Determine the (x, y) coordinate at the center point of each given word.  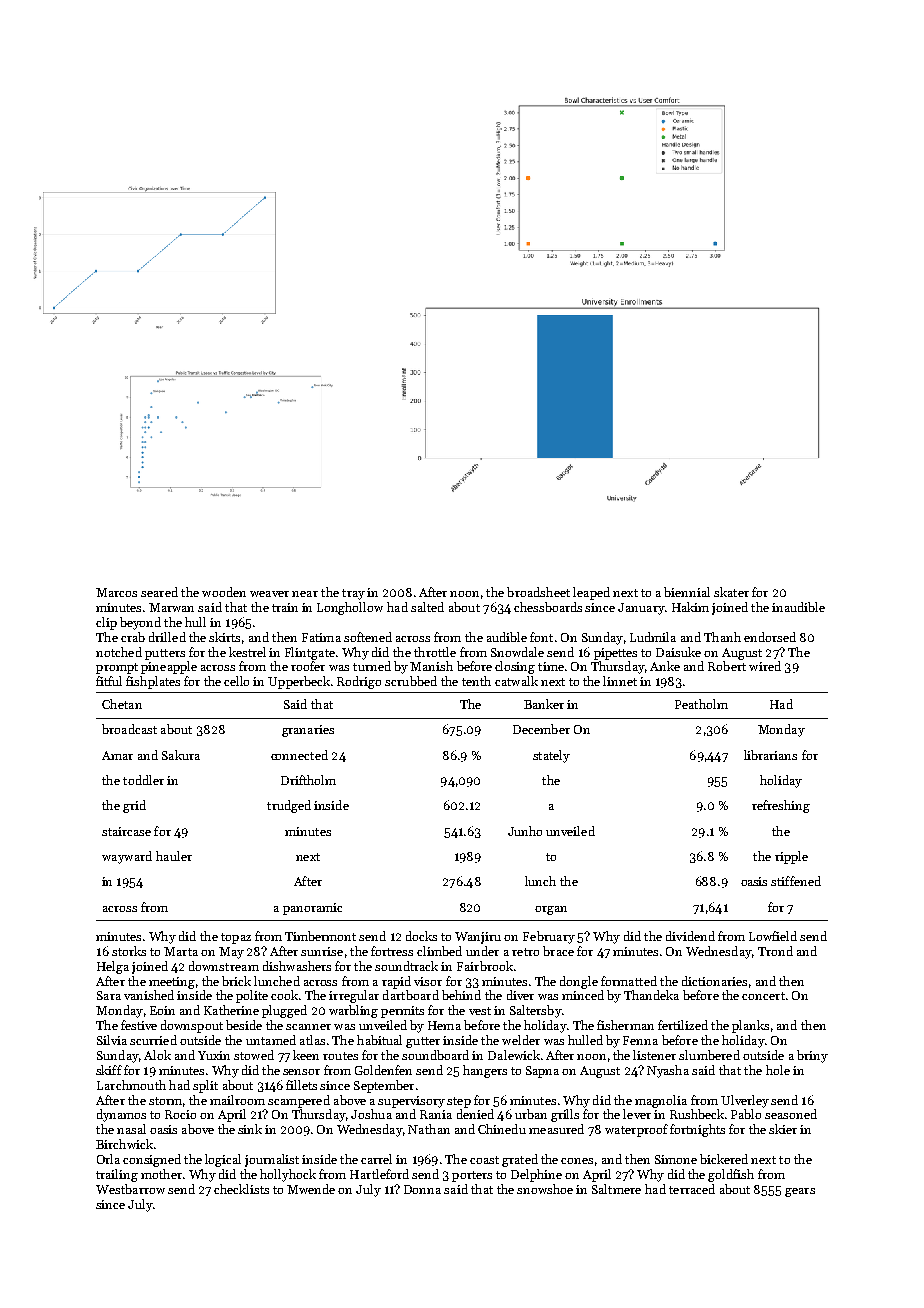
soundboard (435, 1055)
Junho (525, 831)
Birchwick (124, 1144)
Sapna (542, 1072)
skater (731, 592)
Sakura (181, 755)
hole (778, 1070)
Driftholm (308, 780)
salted (427, 607)
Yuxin (214, 1055)
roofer (308, 666)
